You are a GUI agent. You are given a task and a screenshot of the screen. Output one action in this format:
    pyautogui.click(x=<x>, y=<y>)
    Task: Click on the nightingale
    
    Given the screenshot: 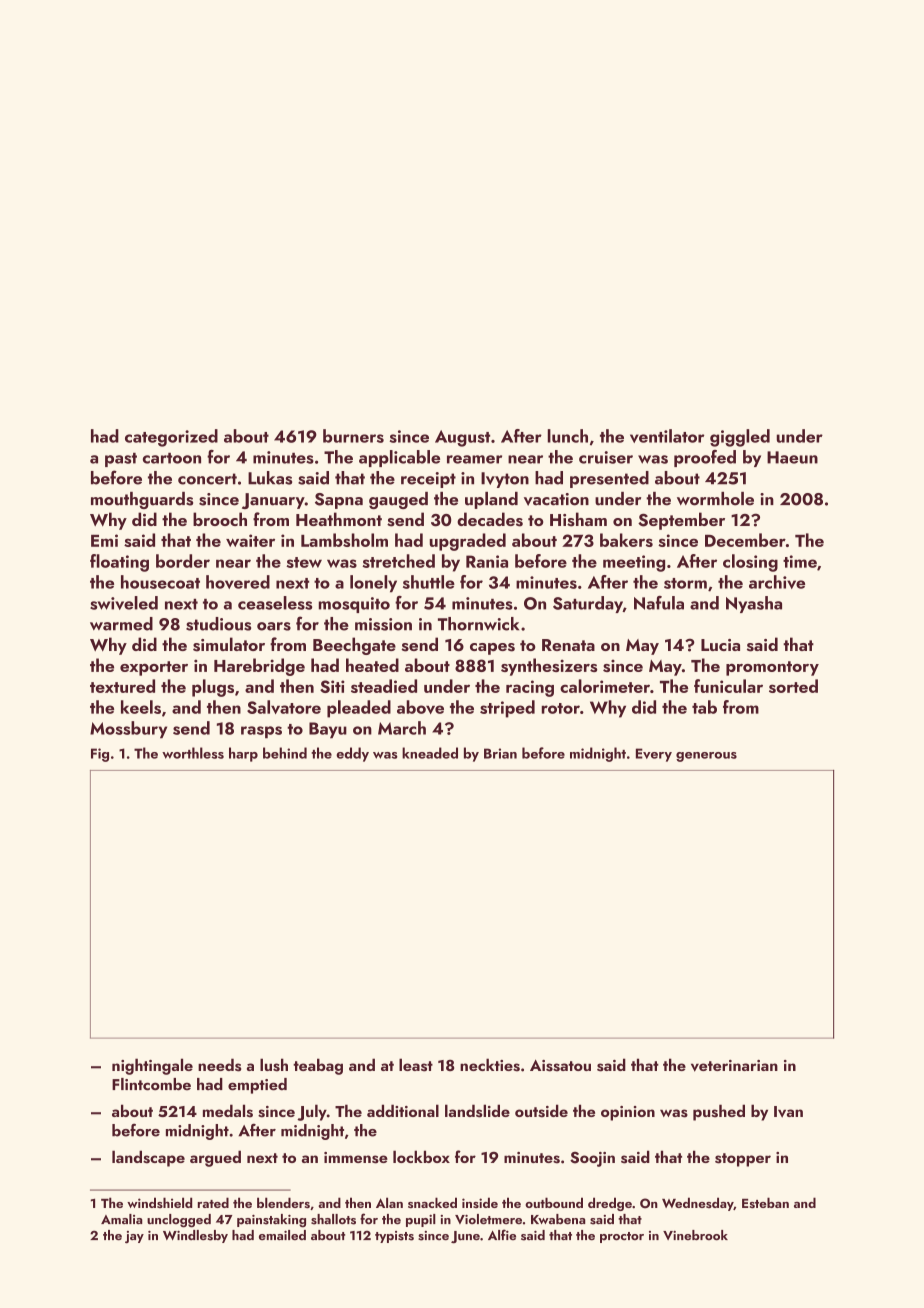 What is the action you would take?
    pyautogui.click(x=152, y=1066)
